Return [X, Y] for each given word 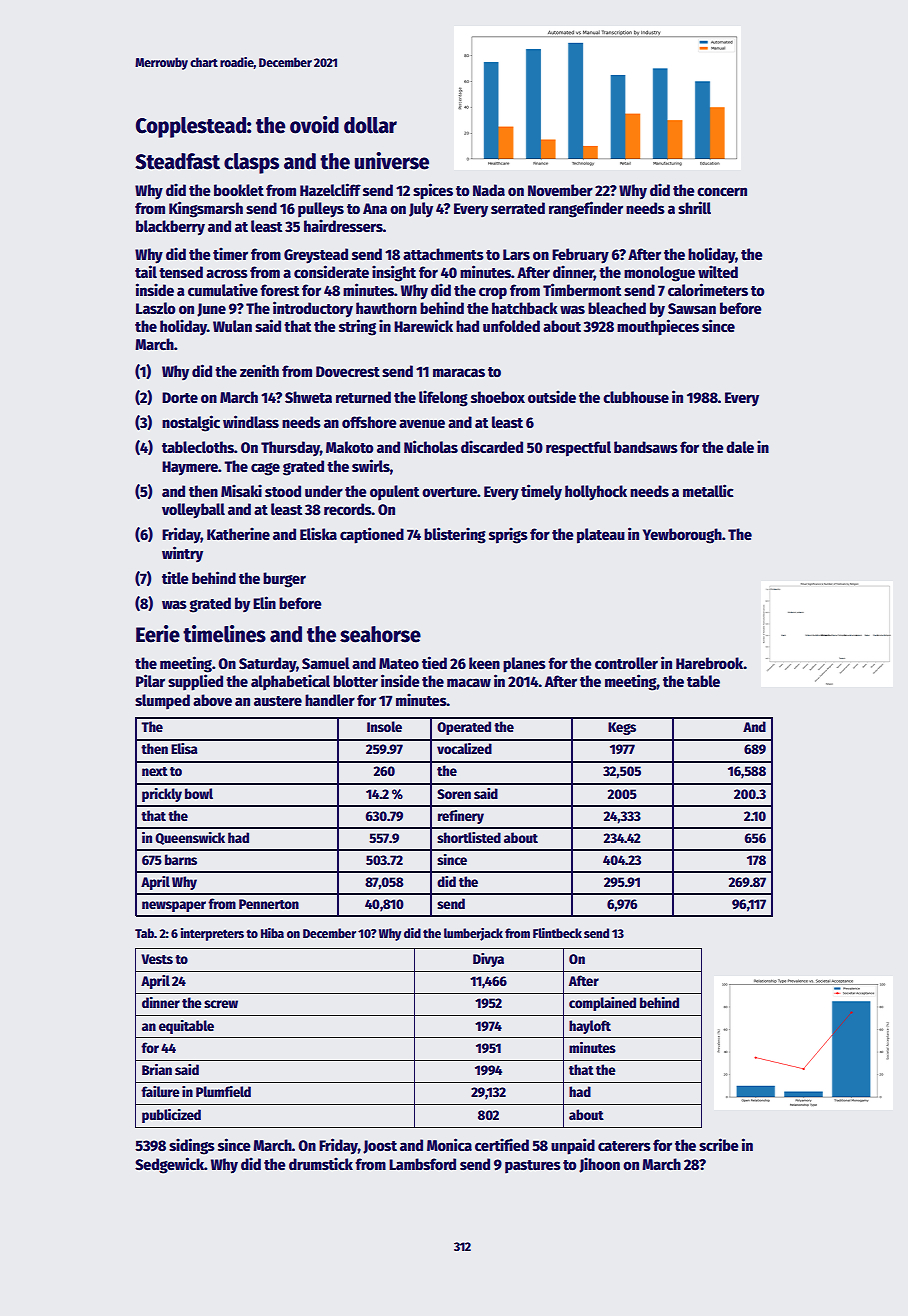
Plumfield [223, 1091]
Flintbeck [557, 933]
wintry [182, 554]
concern [722, 191]
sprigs [508, 535]
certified [502, 1144]
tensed [181, 272]
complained [602, 1004]
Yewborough [682, 536]
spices [433, 191]
